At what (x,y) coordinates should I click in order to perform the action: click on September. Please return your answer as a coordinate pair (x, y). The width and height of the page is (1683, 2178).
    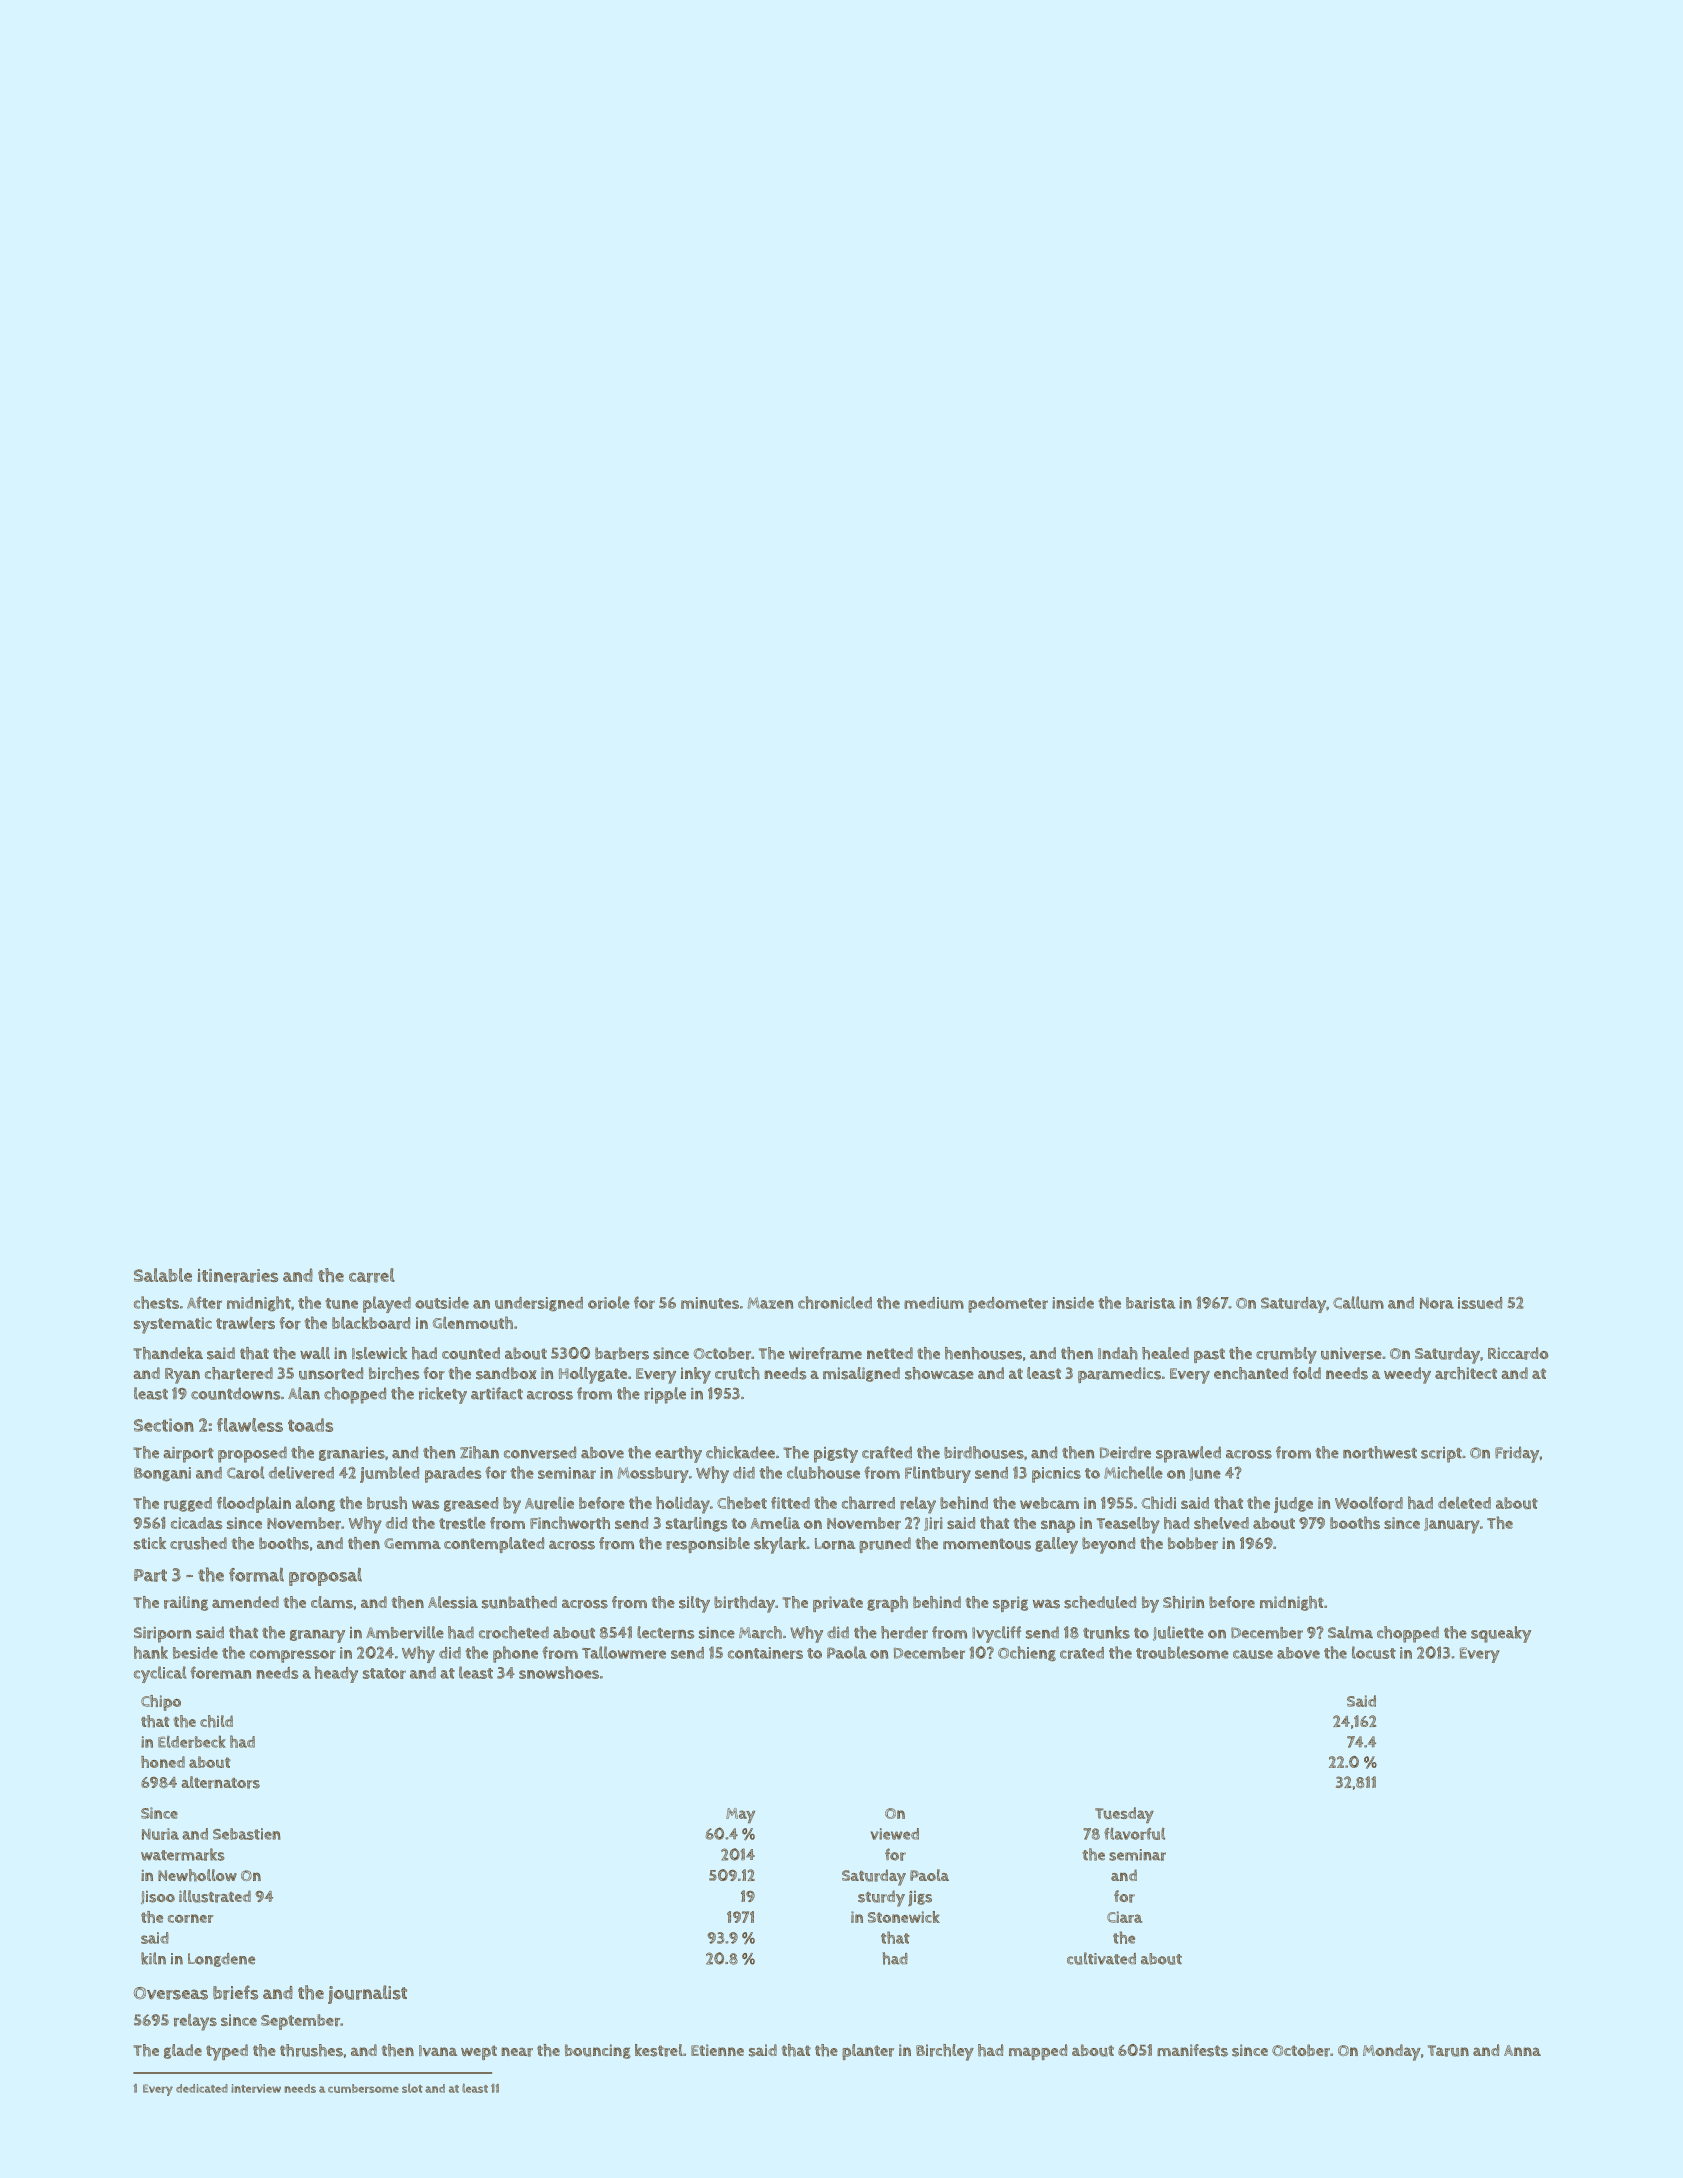
    Looking at the image, I should click on (300, 2022).
